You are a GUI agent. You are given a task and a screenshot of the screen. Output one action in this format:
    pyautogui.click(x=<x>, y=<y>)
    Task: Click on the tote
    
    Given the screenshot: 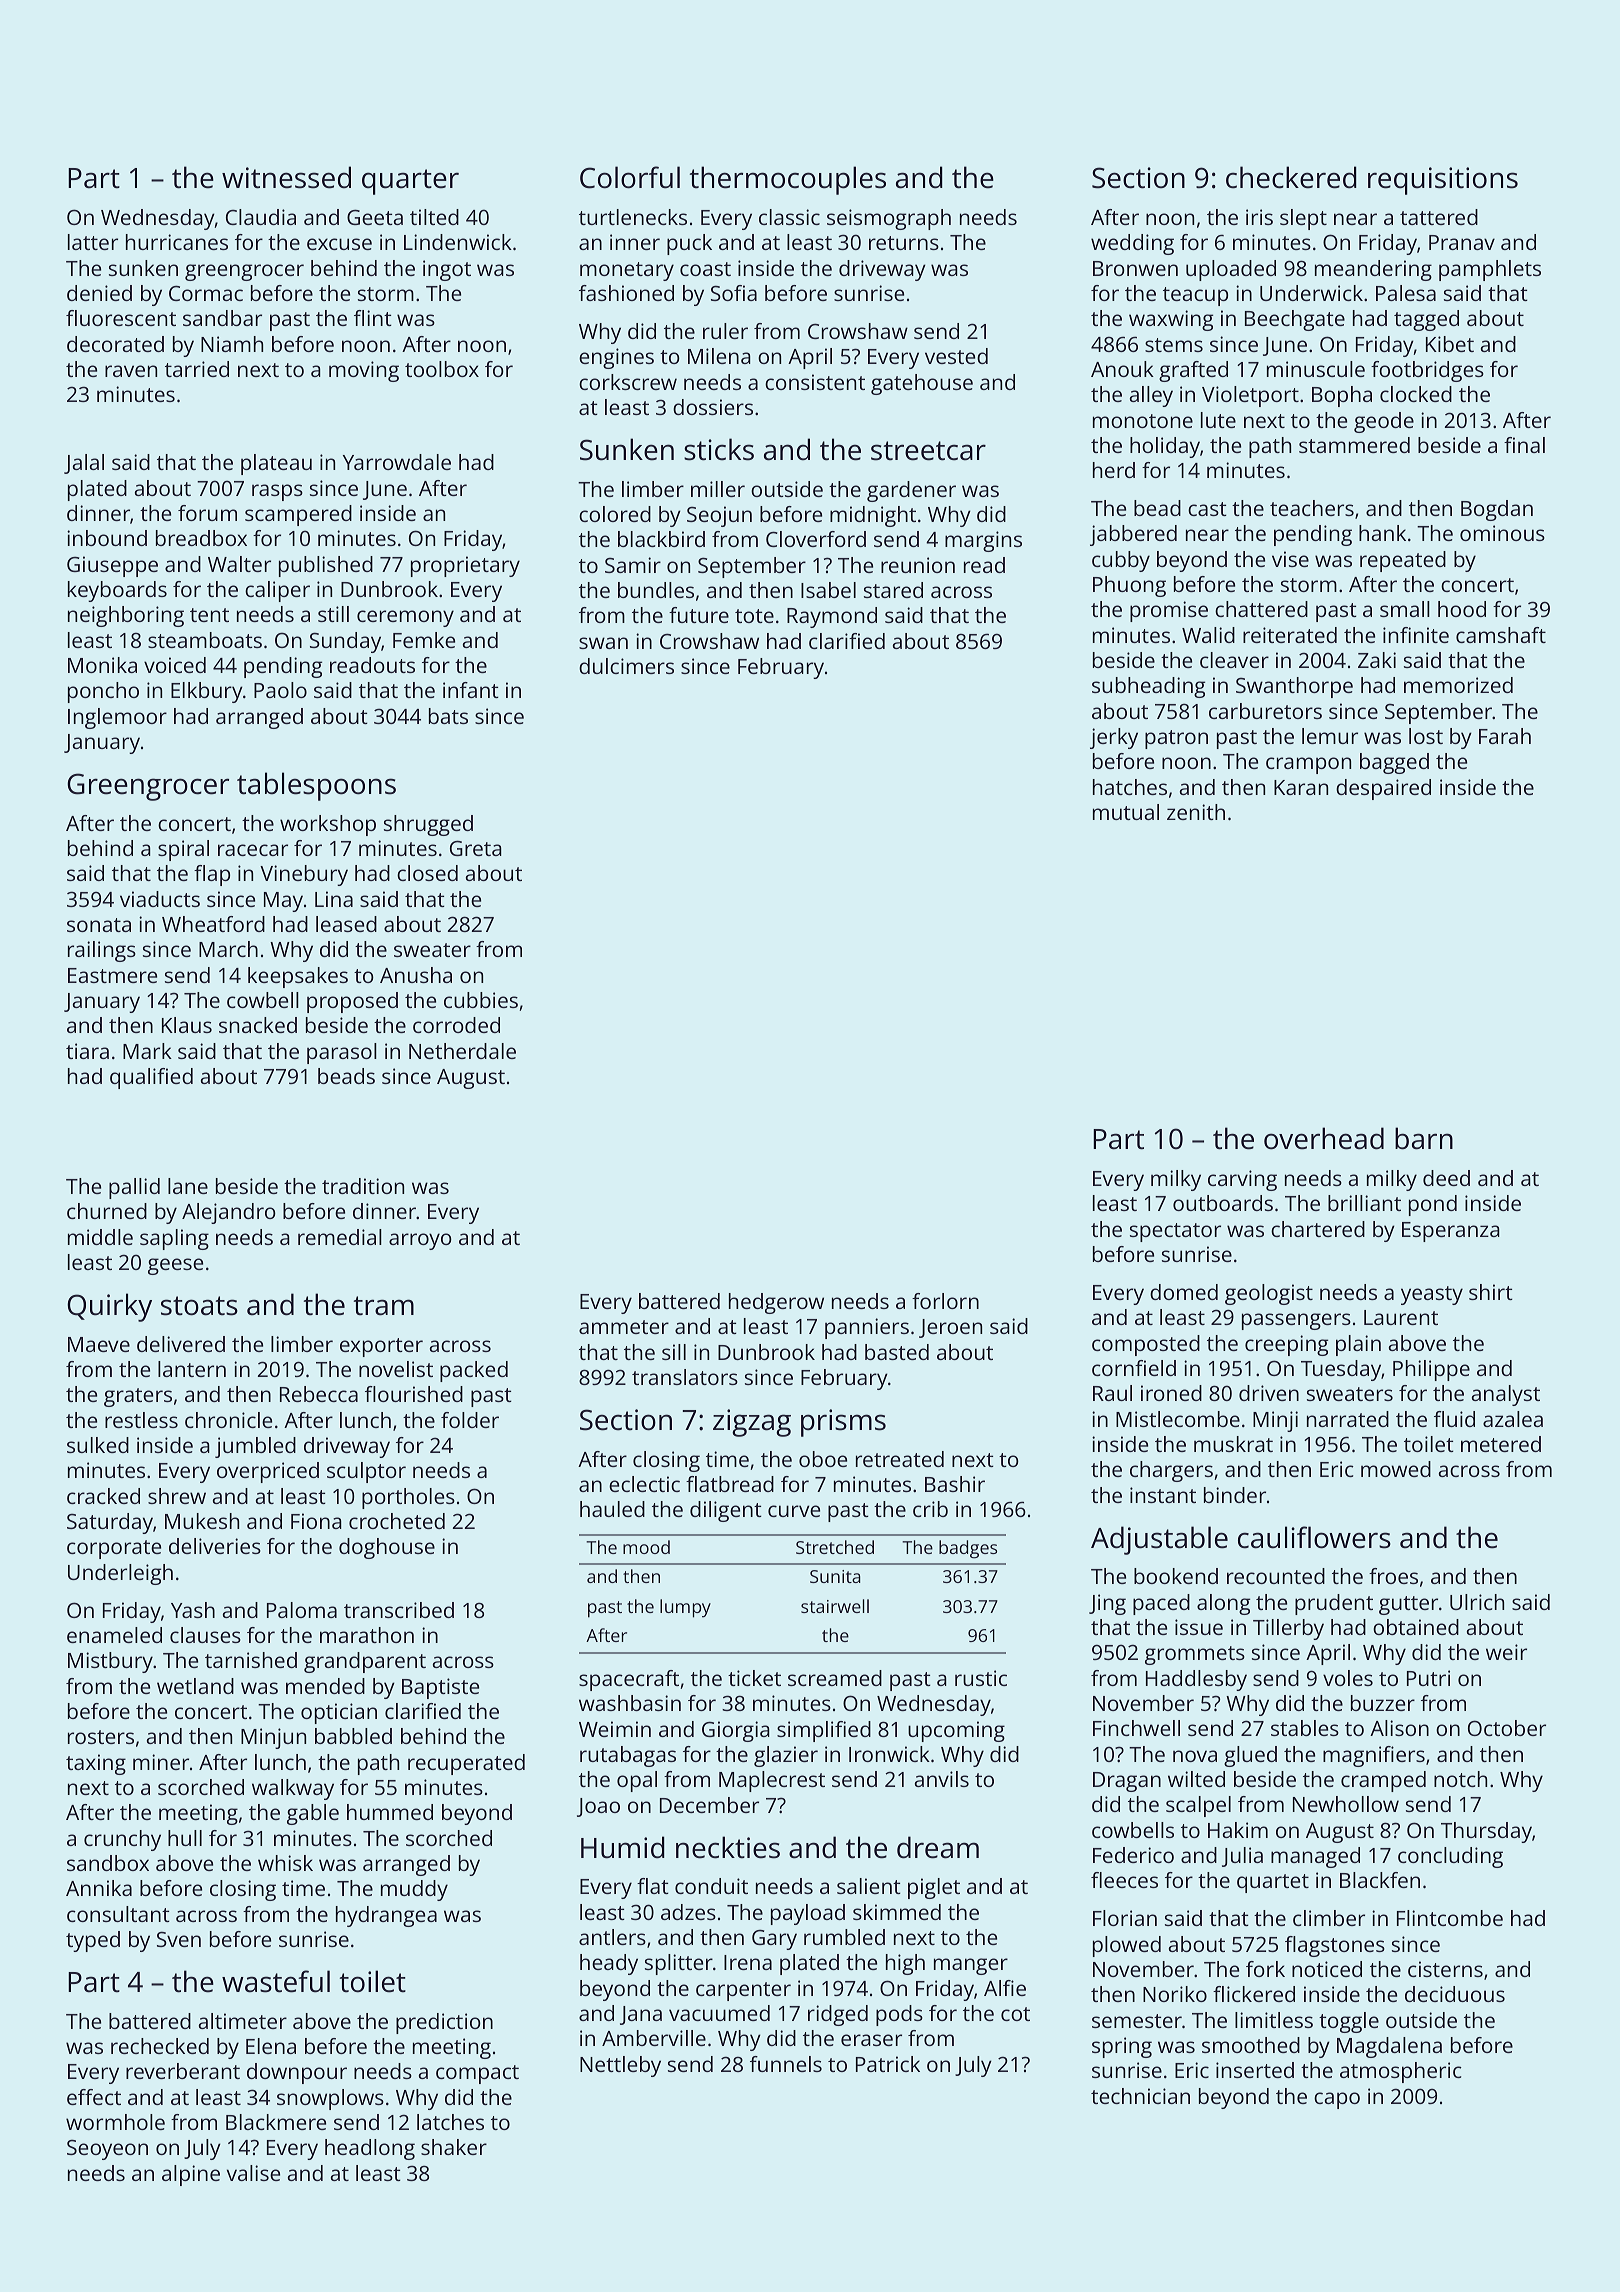 What is the action you would take?
    pyautogui.click(x=754, y=616)
